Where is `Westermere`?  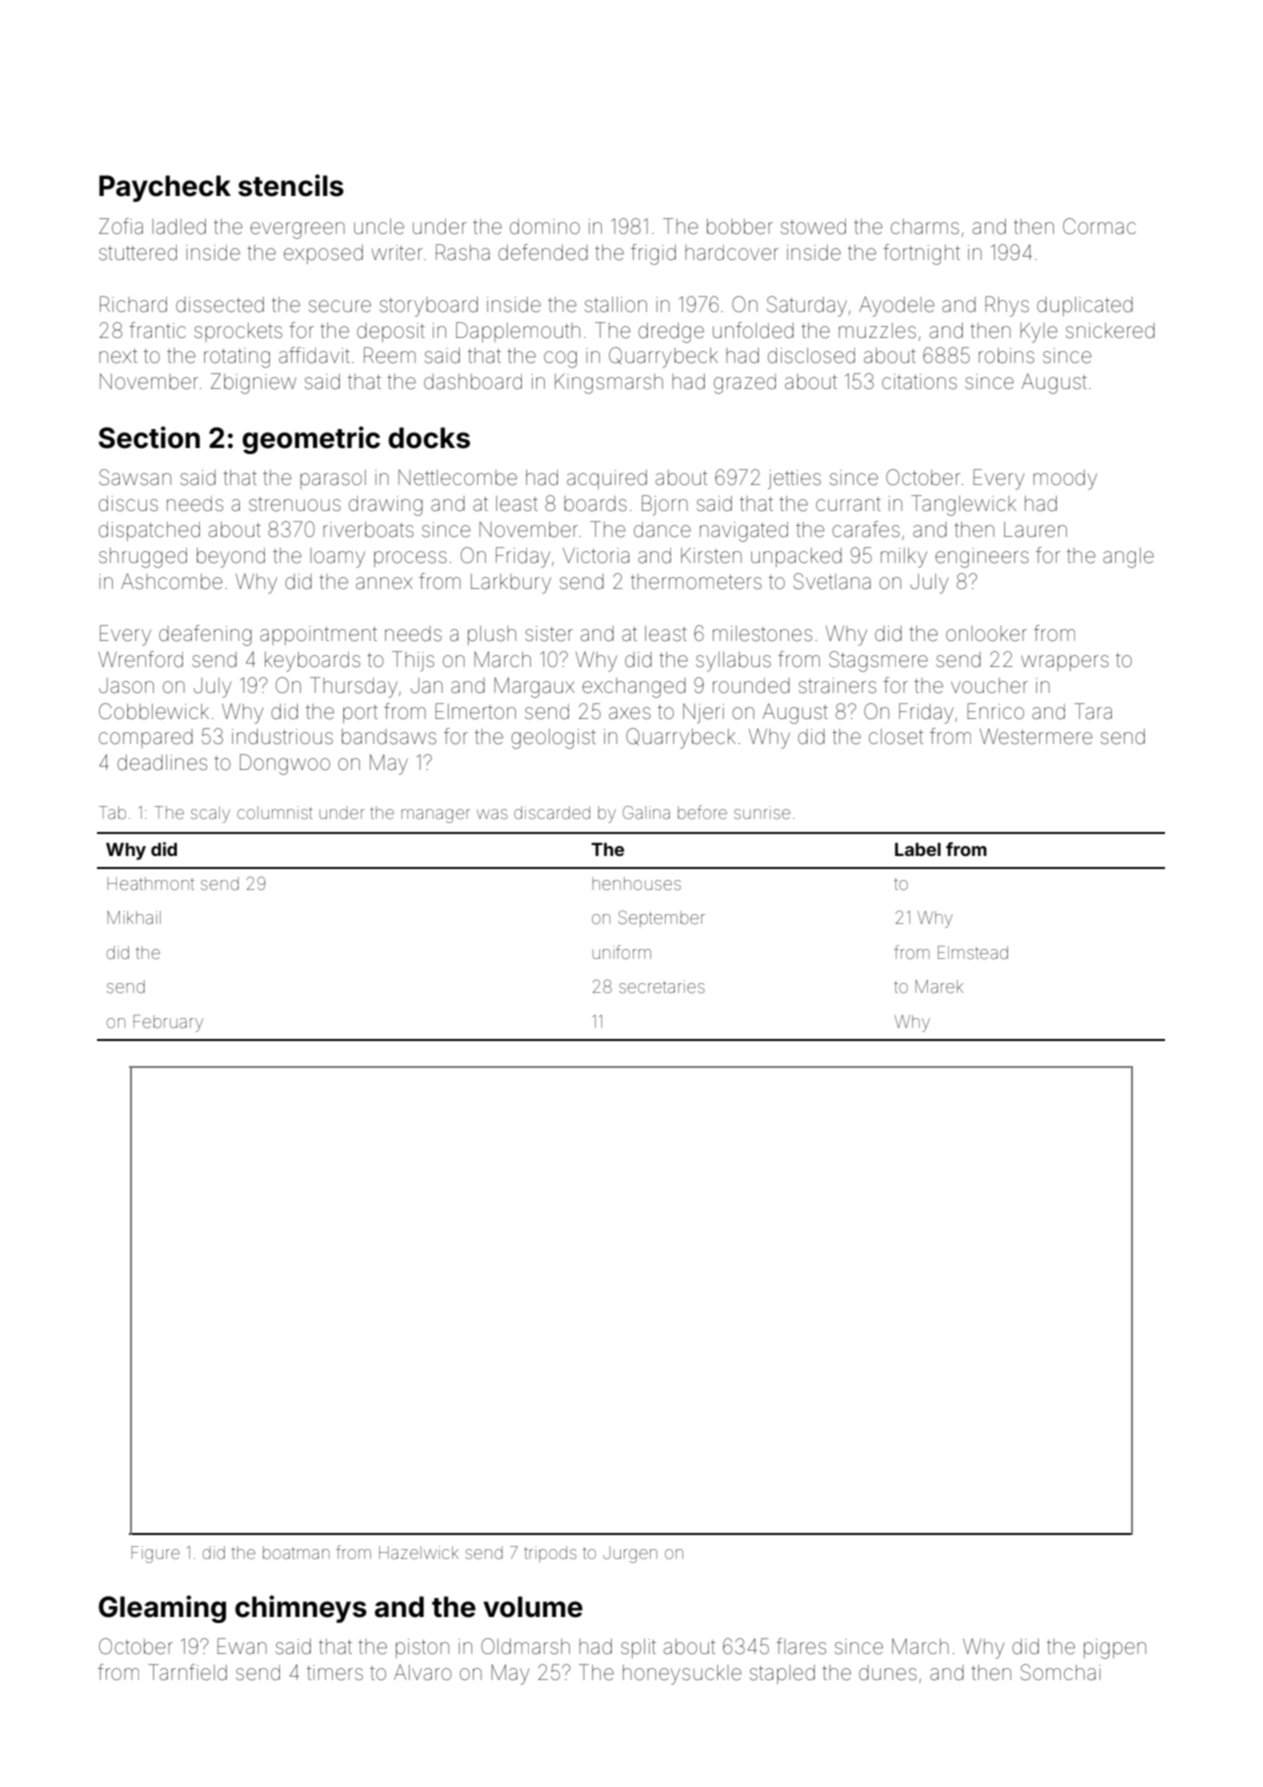
Westermere is located at coordinates (1036, 736).
